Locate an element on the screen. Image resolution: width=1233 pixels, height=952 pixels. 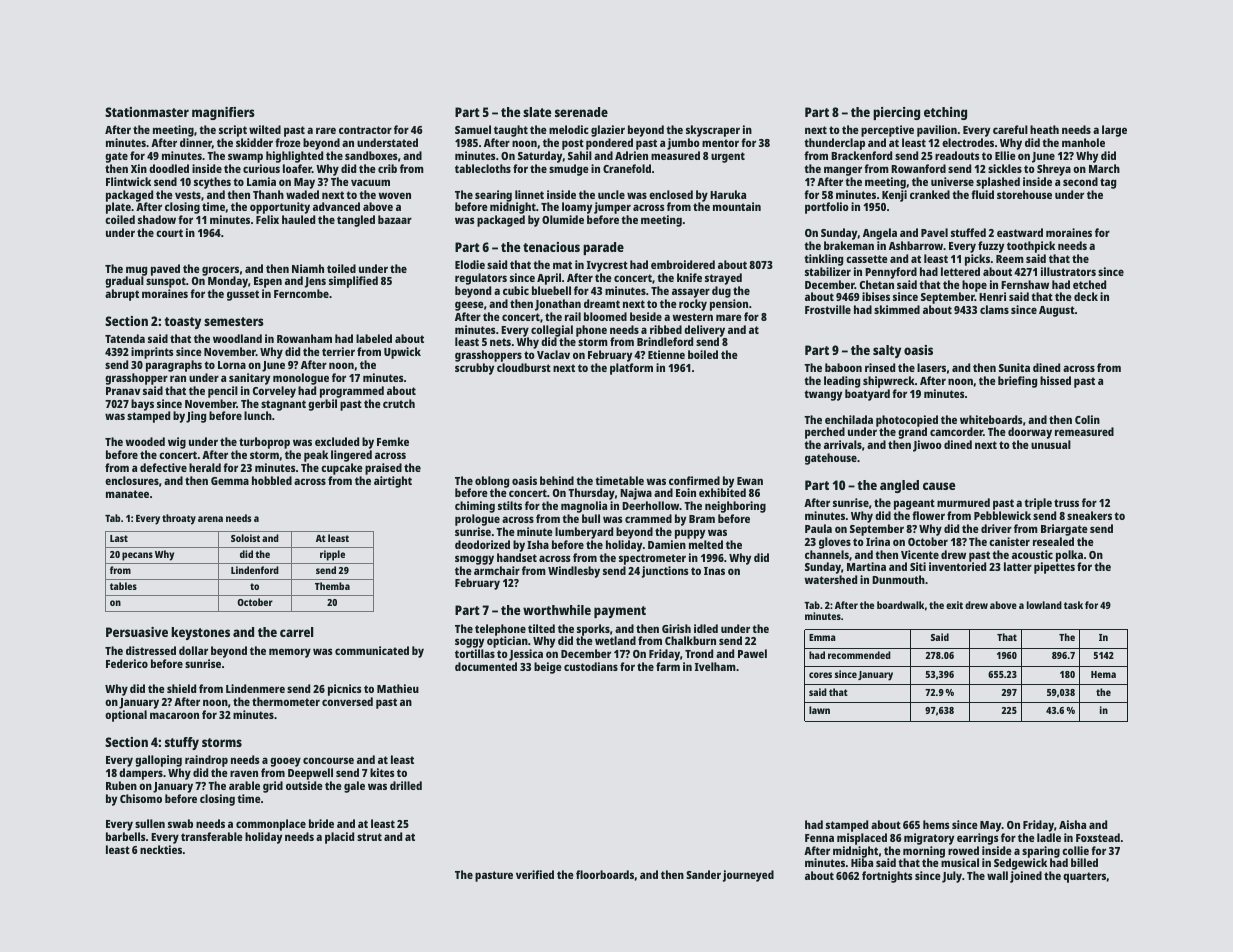
wetland is located at coordinates (615, 640).
